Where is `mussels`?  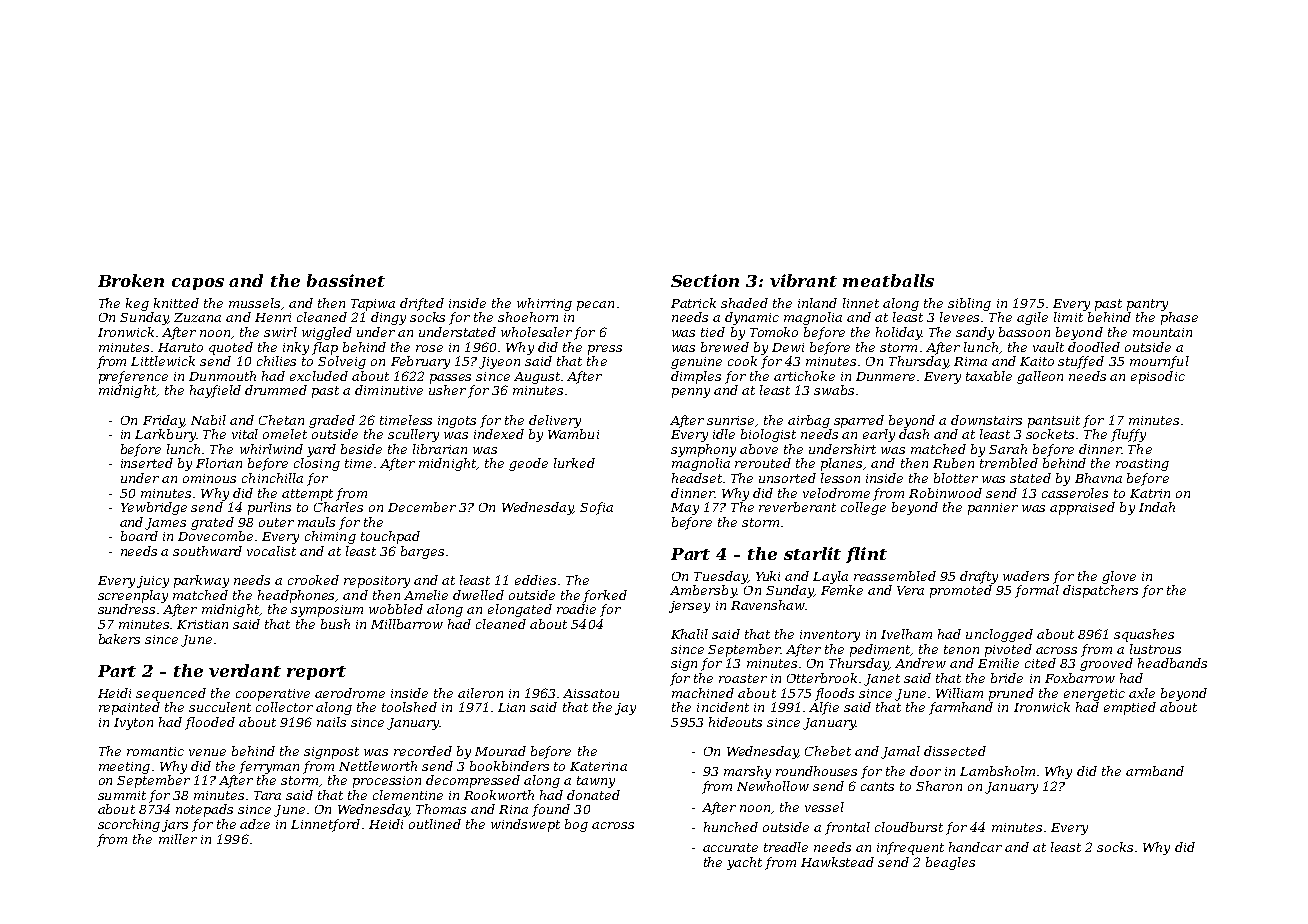 mussels is located at coordinates (254, 303).
